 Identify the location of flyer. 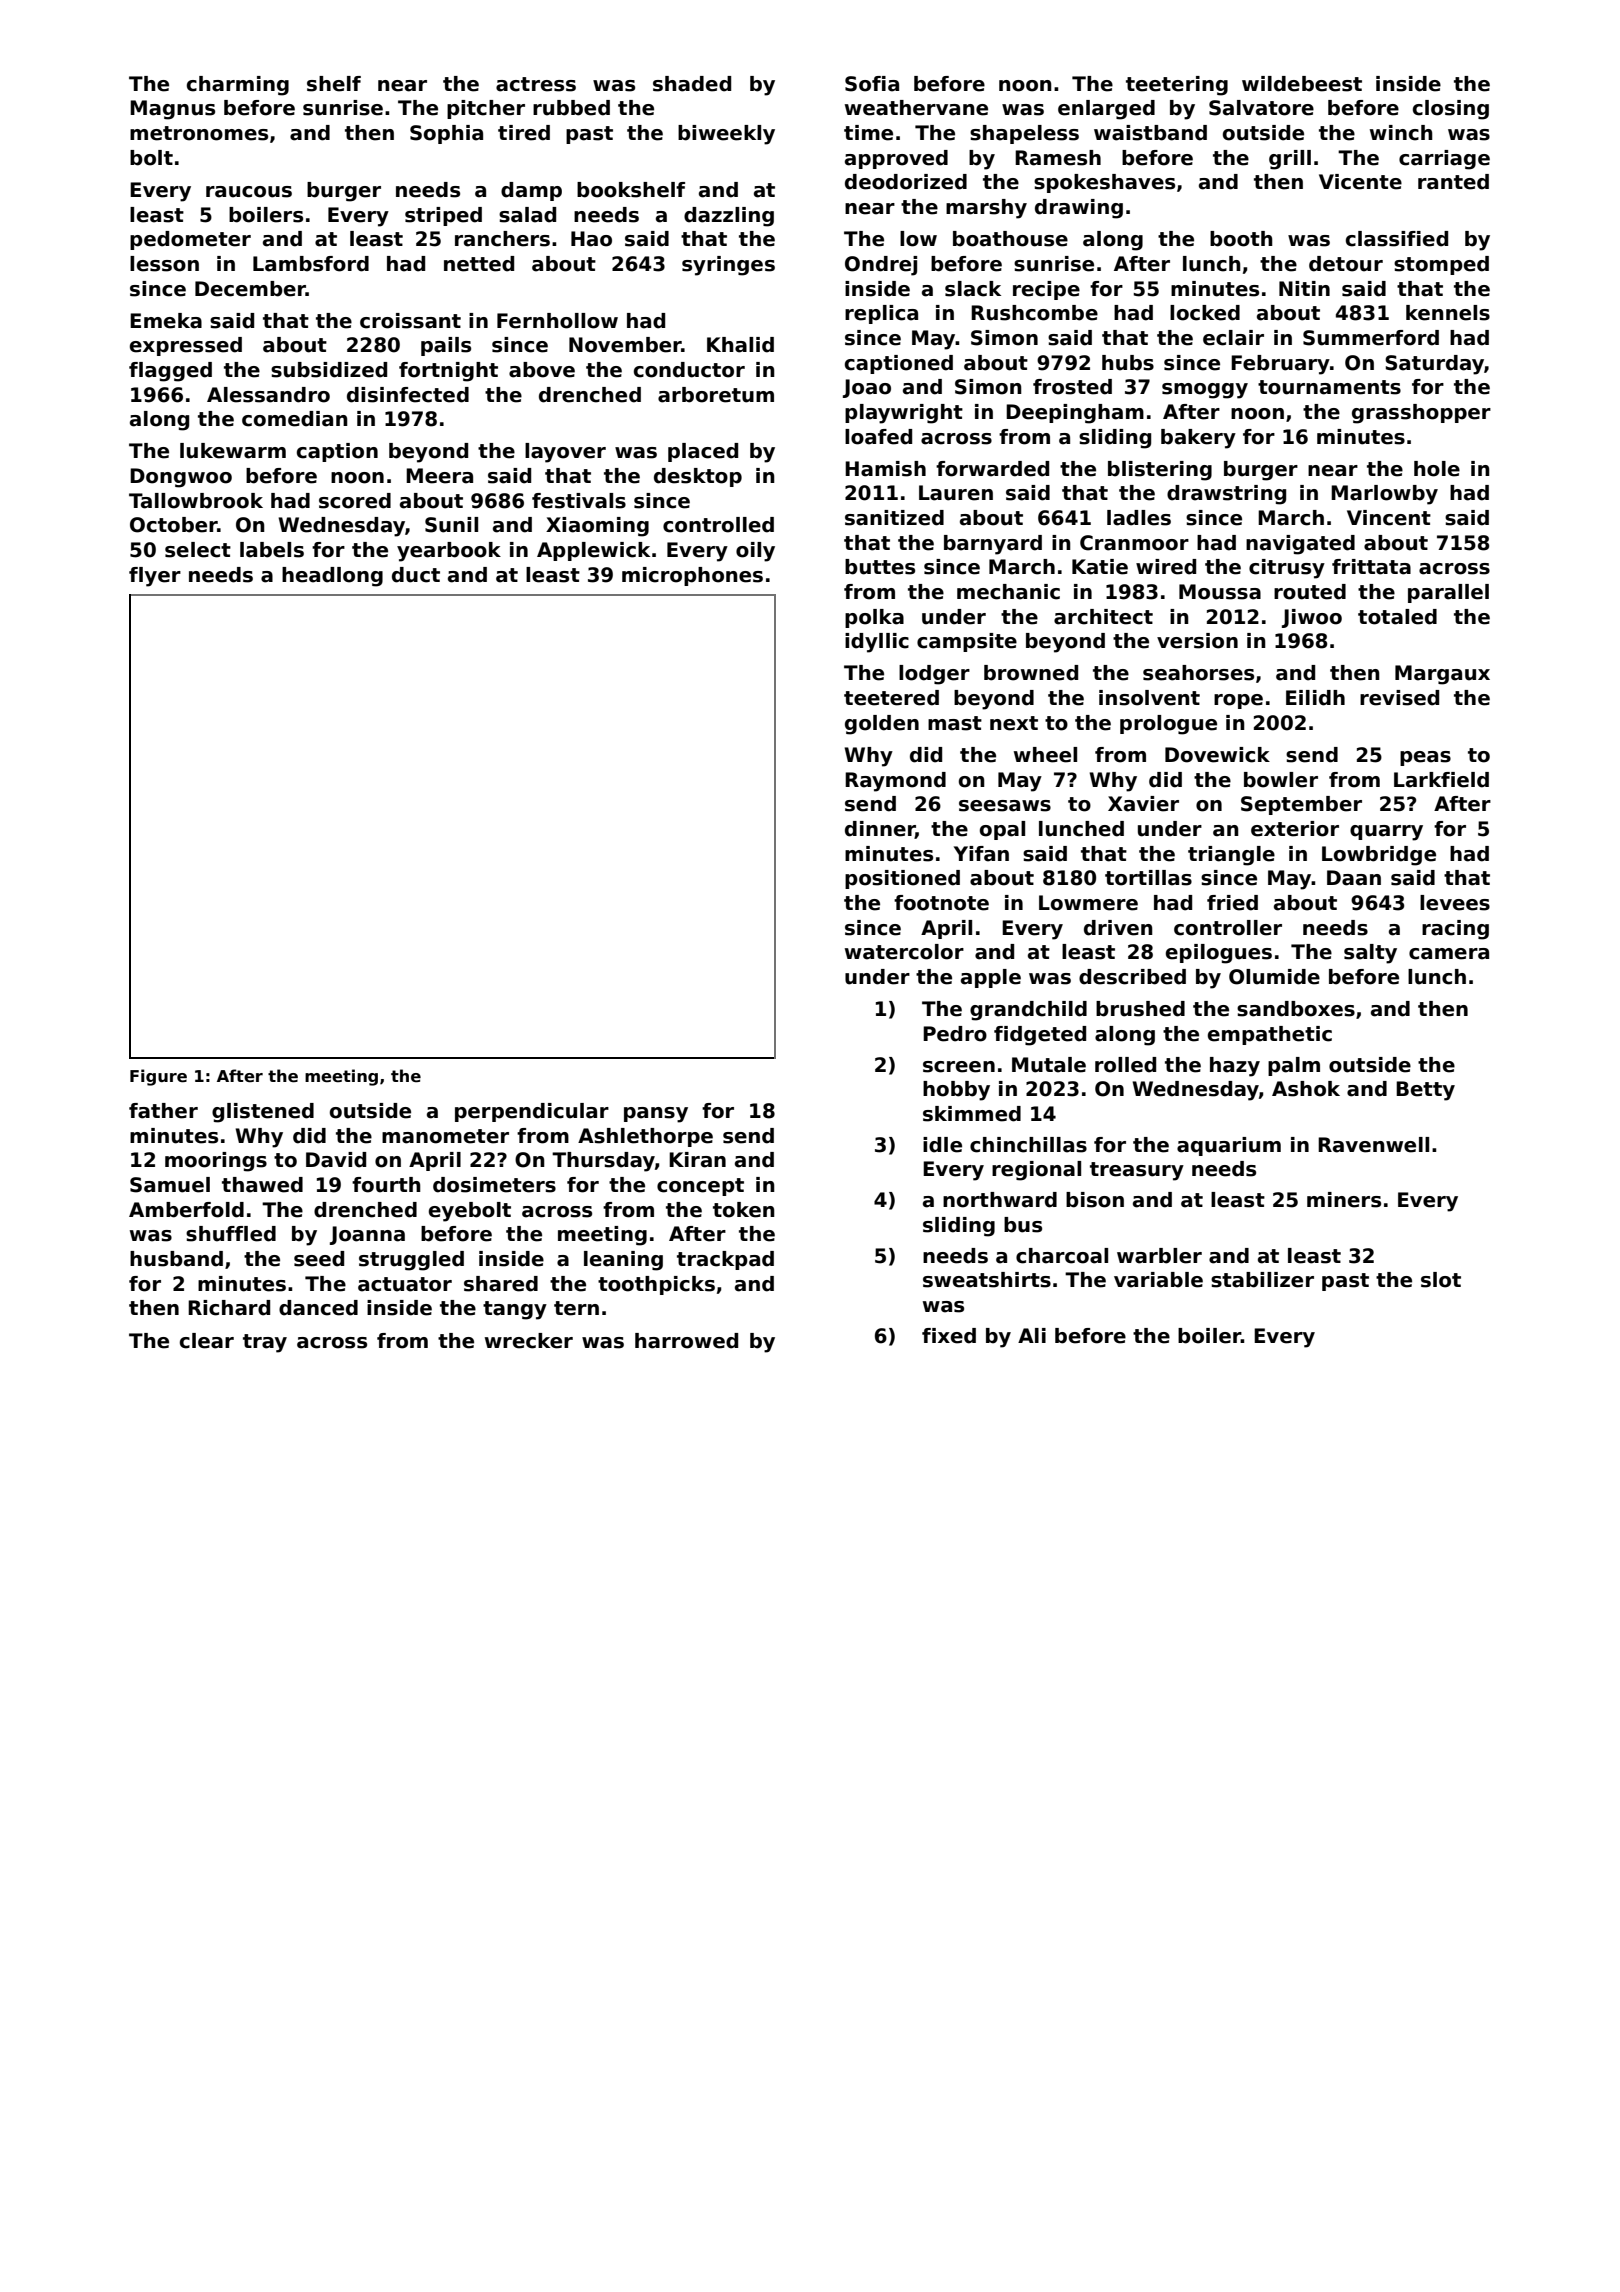
(155, 577).
